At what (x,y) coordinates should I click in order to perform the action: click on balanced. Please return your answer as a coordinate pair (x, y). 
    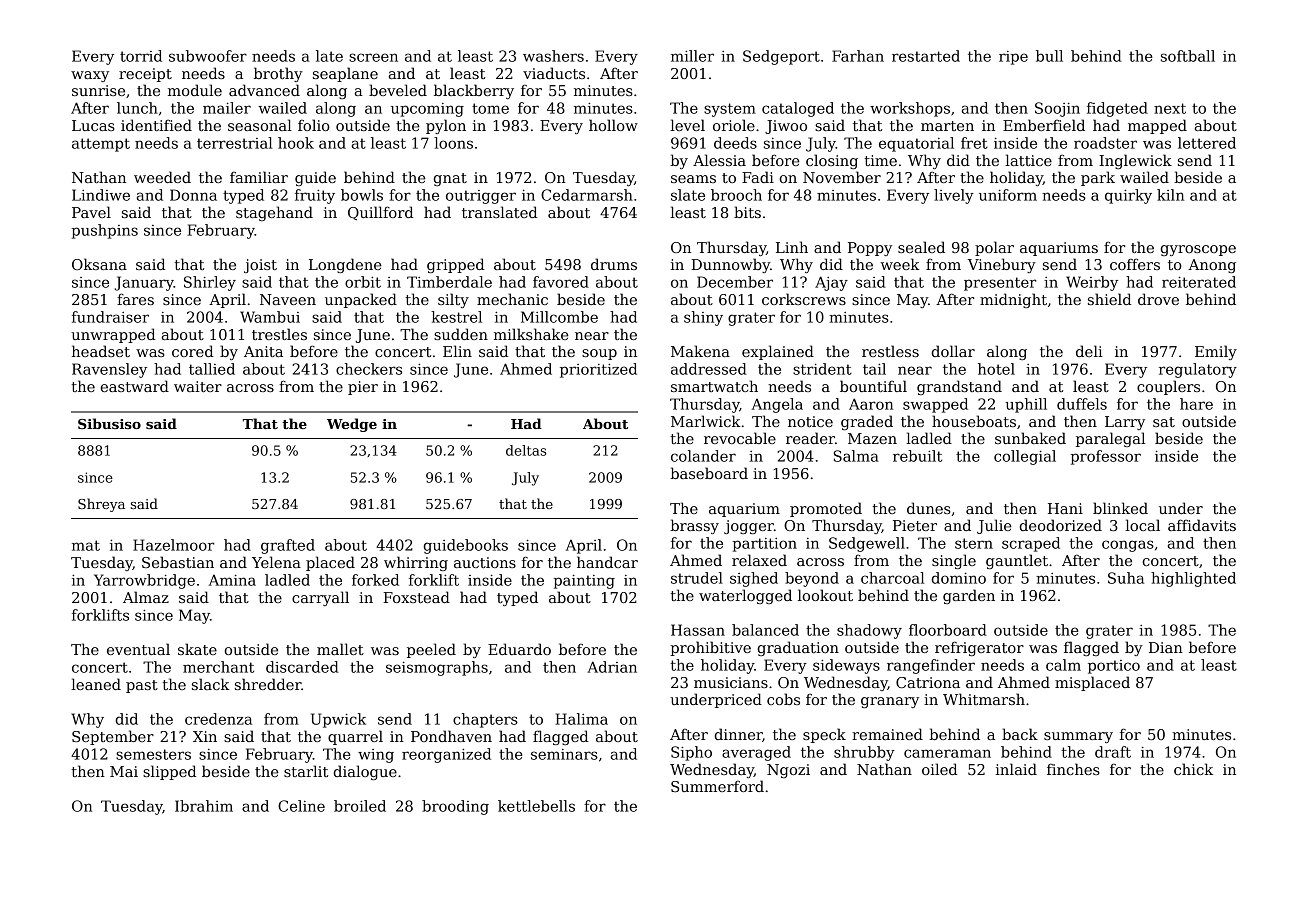
    Looking at the image, I should click on (765, 630).
